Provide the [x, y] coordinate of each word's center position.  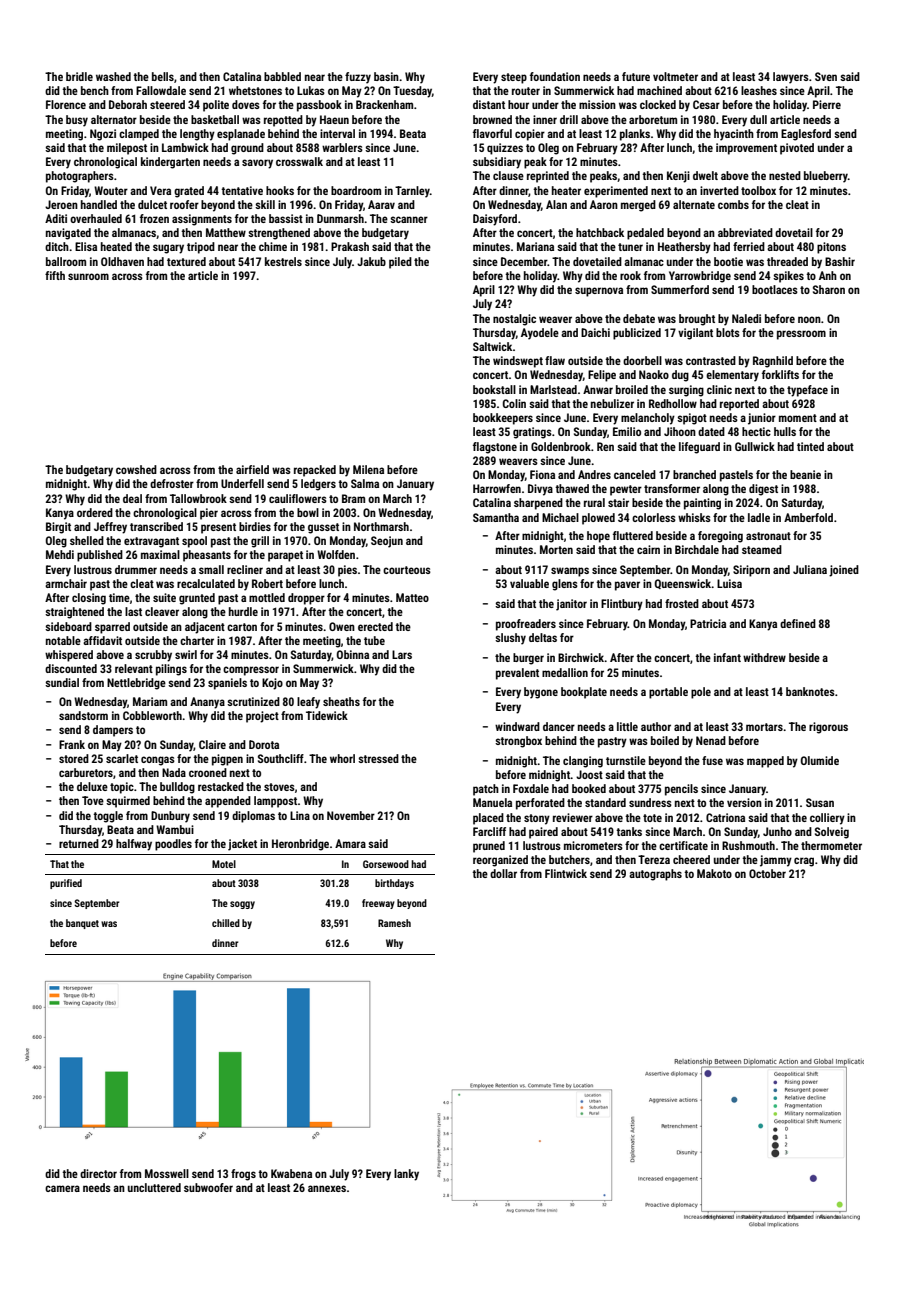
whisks [694, 517]
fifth [55, 275]
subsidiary [497, 163]
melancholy [648, 419]
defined [798, 623]
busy [77, 121]
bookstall [494, 389]
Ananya [207, 703]
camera [62, 1188]
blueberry [826, 177]
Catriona [725, 817]
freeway [378, 904]
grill [260, 542]
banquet [82, 924]
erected [375, 626]
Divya [540, 490]
